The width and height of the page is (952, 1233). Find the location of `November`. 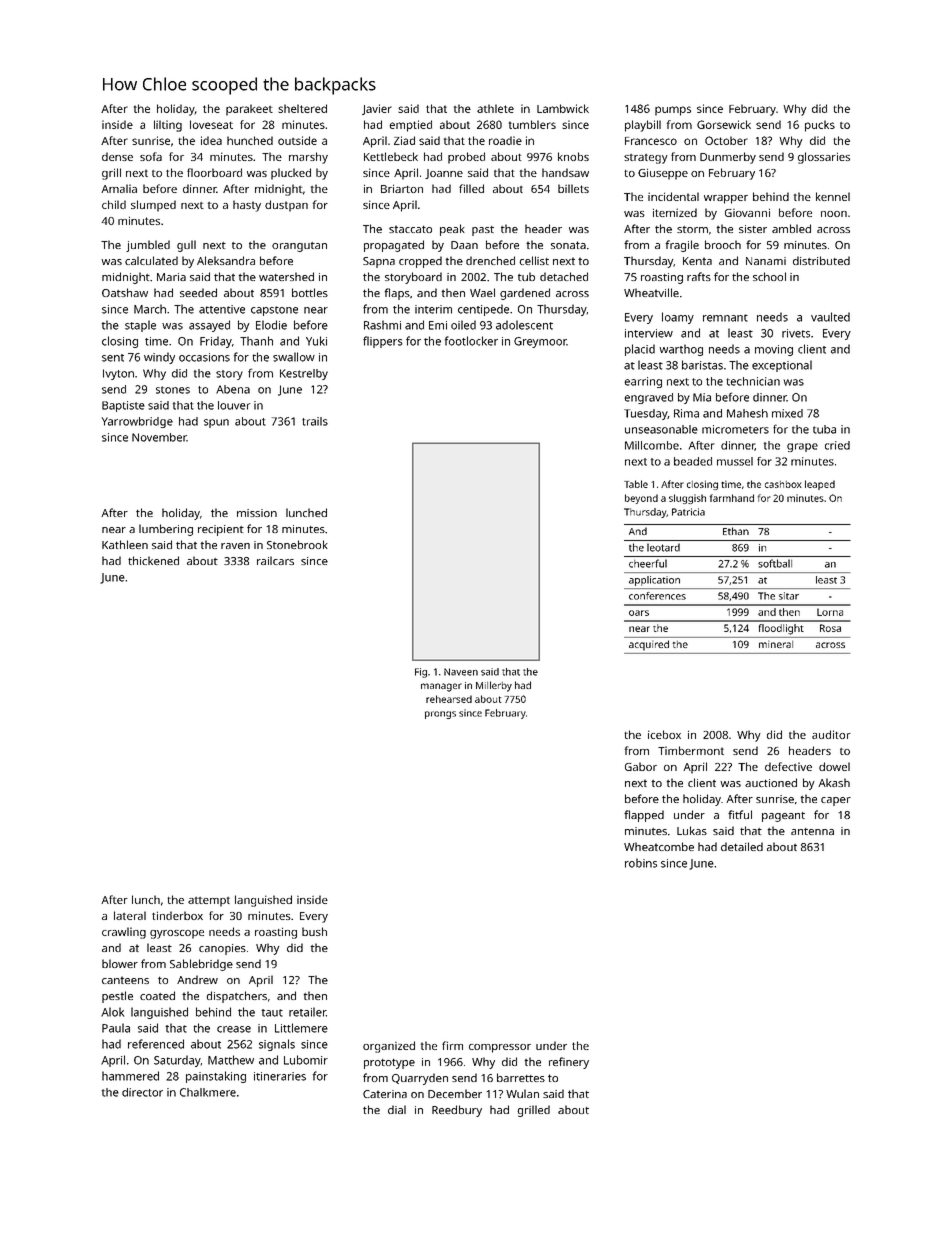

November is located at coordinates (159, 437).
